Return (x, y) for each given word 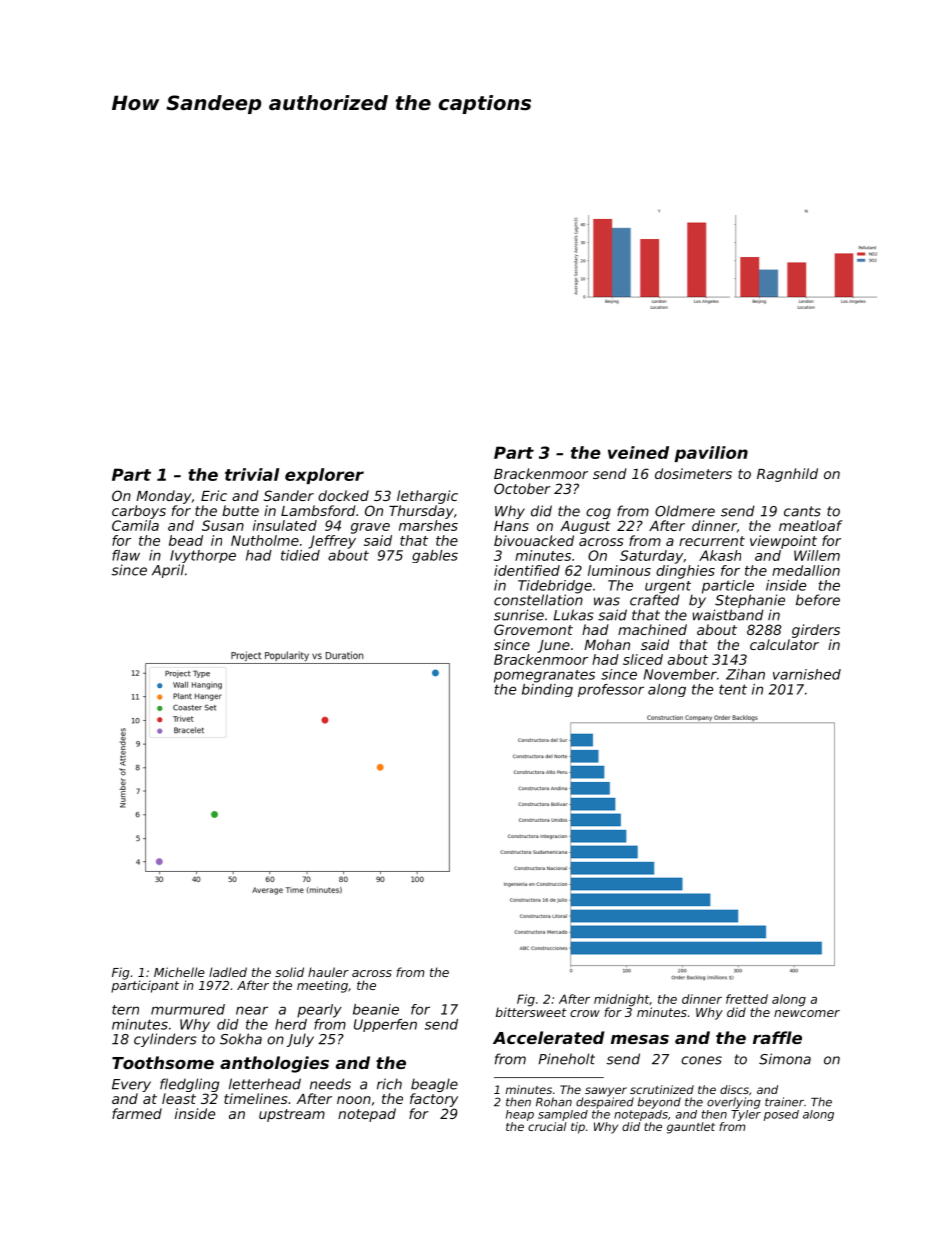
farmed (137, 1113)
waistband (728, 615)
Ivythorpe (203, 556)
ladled (228, 972)
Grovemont (533, 629)
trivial (252, 474)
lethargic (427, 497)
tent (733, 689)
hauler (328, 972)
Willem (817, 555)
